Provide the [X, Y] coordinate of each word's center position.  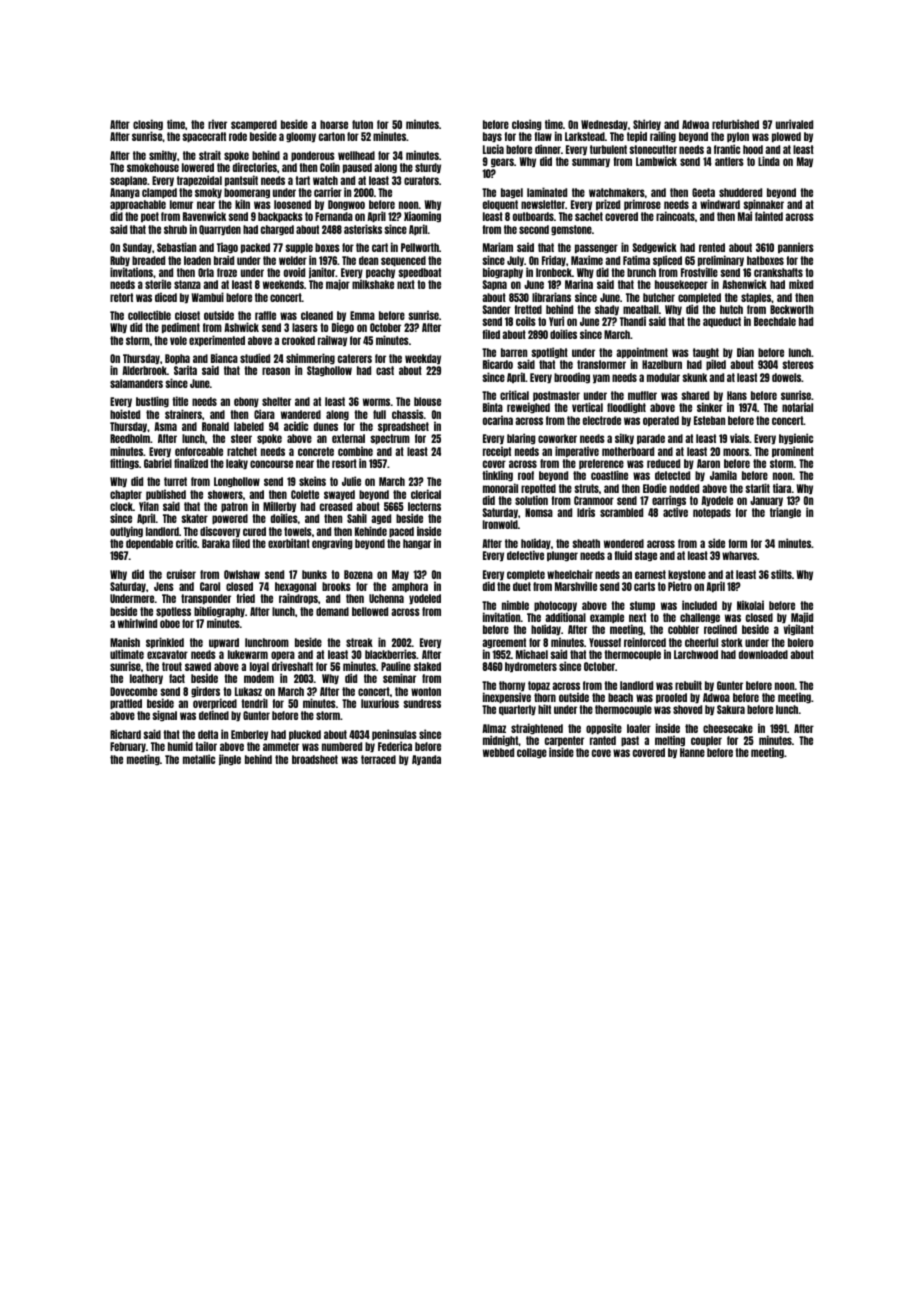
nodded [684, 488]
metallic [199, 759]
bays [492, 137]
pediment [181, 327]
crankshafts [778, 272]
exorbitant [289, 543]
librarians [551, 297]
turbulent [608, 149]
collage [532, 753]
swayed [339, 495]
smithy [163, 155]
